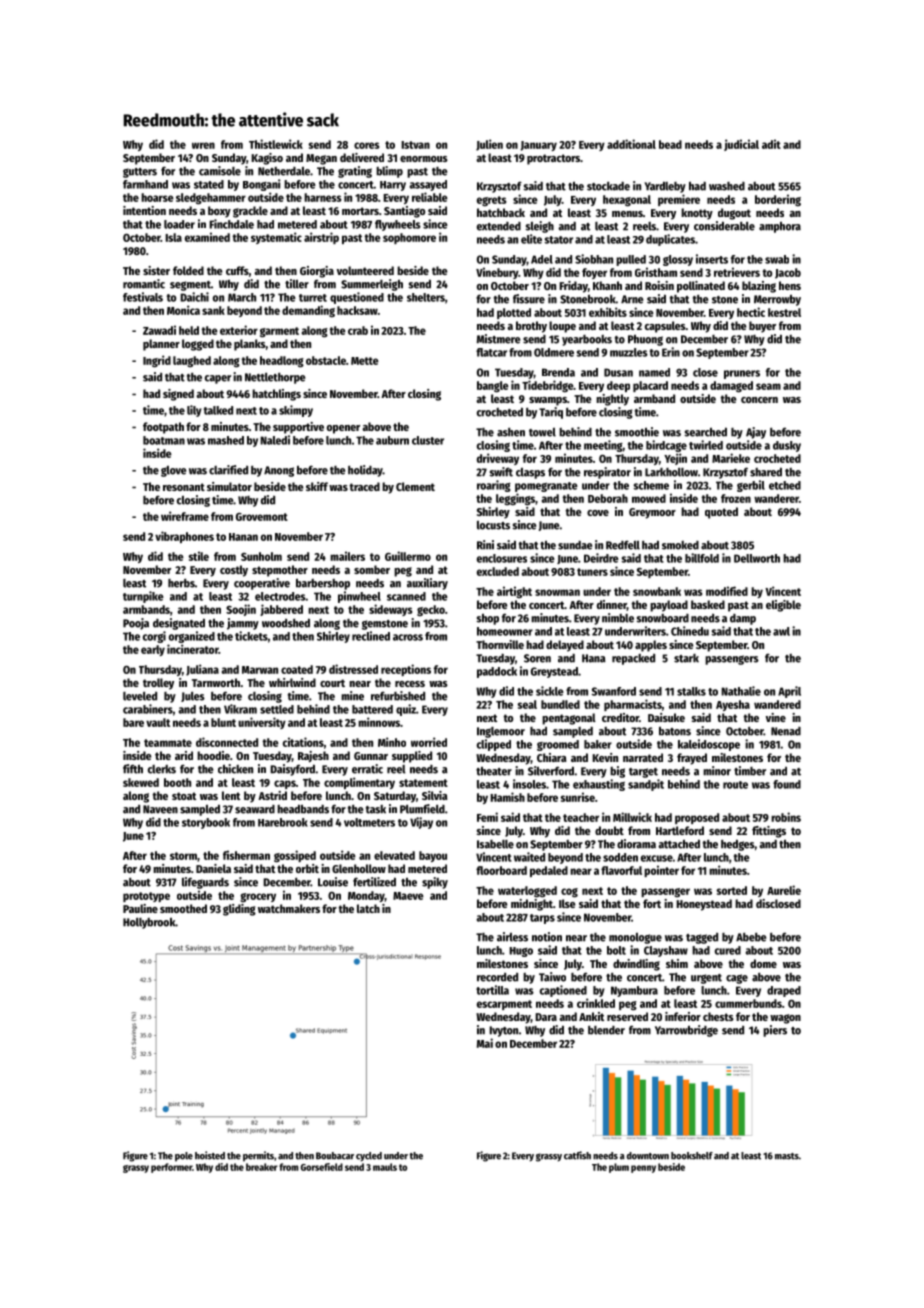 Image resolution: width=924 pixels, height=1308 pixels. What do you see at coordinates (512, 937) in the screenshot?
I see `airless` at bounding box center [512, 937].
